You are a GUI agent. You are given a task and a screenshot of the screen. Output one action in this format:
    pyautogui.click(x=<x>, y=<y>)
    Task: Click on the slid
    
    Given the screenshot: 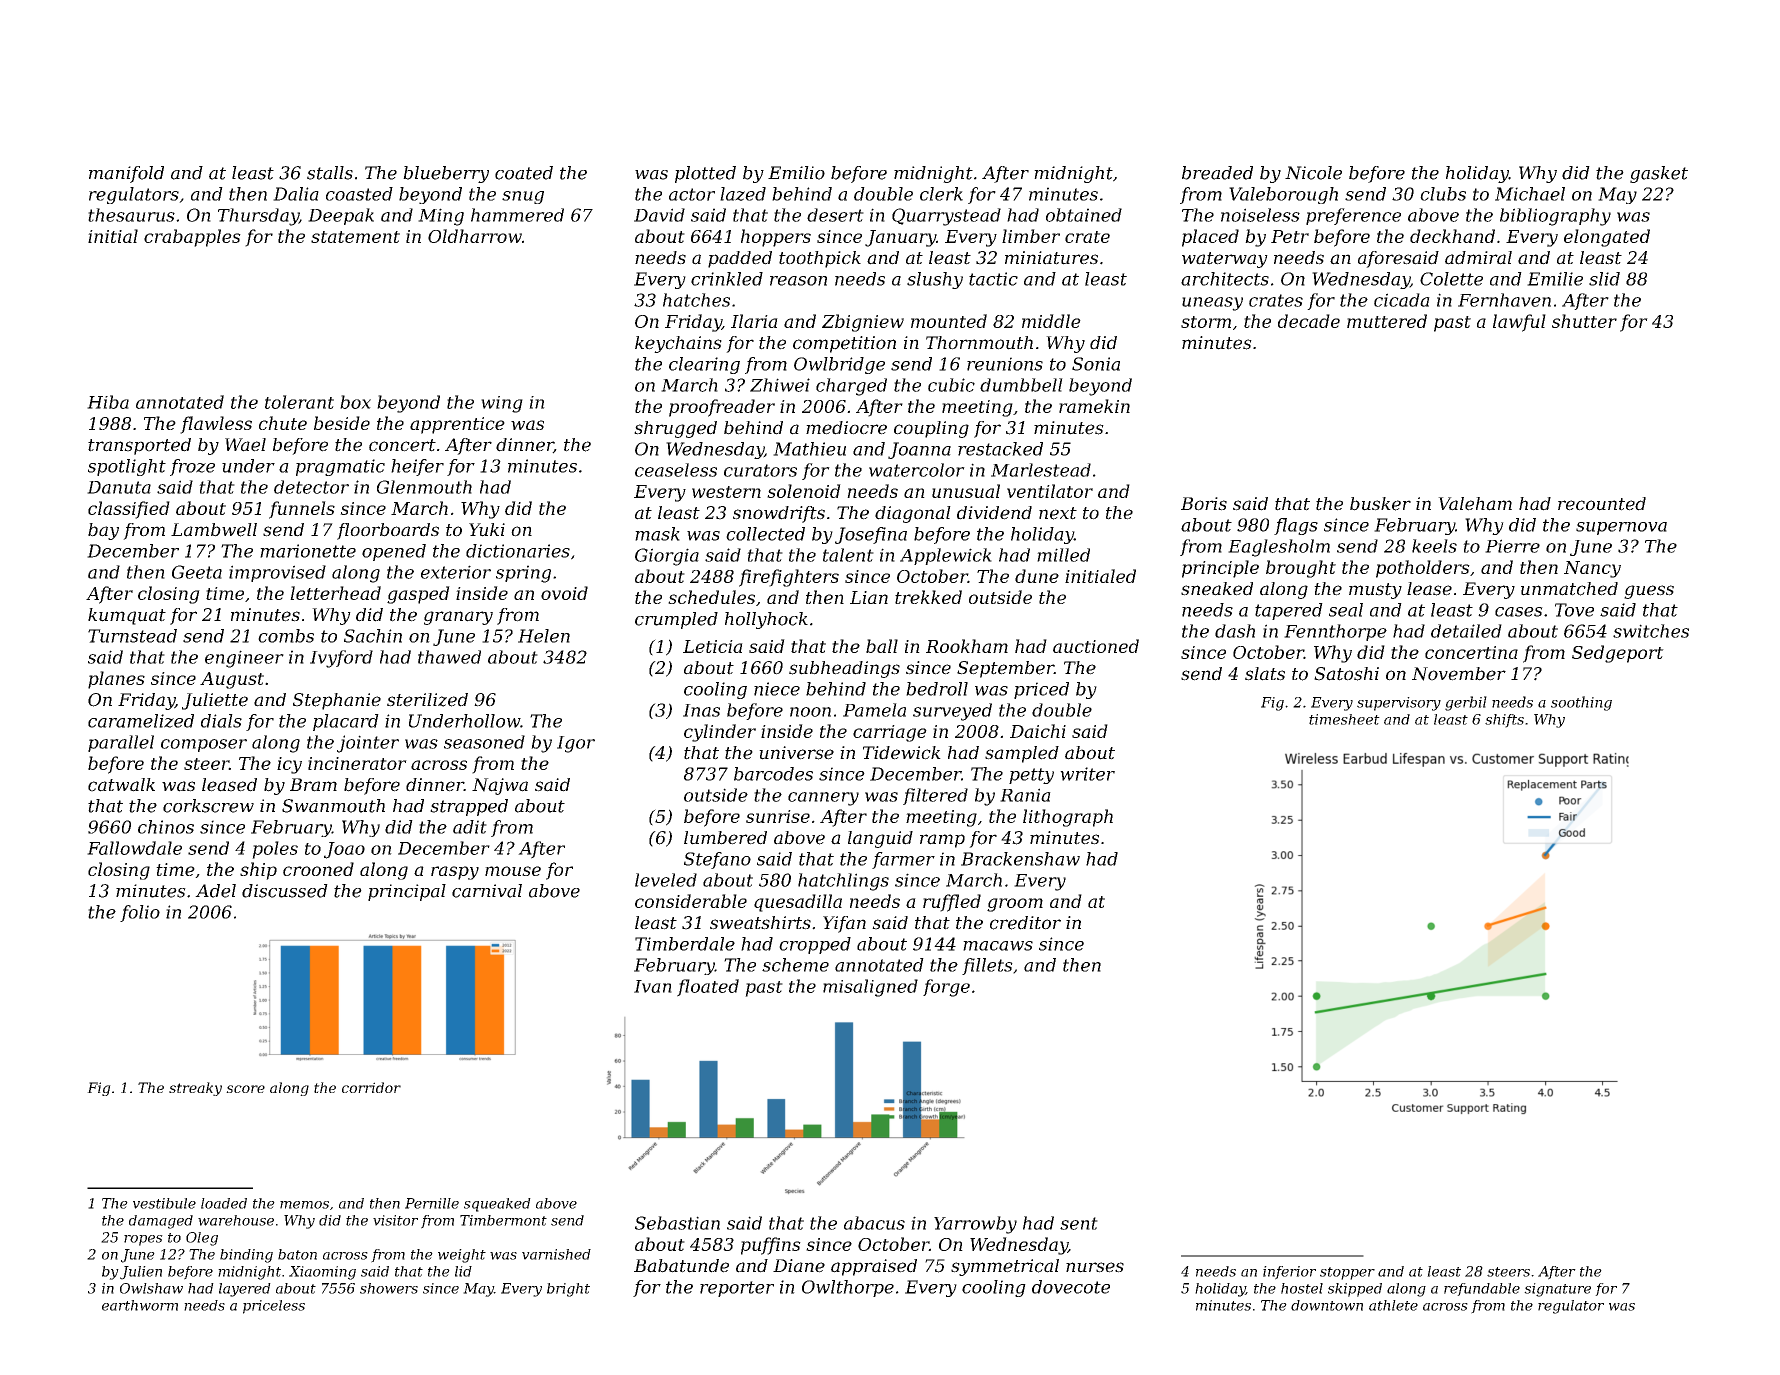 What is the action you would take?
    pyautogui.click(x=1604, y=279)
